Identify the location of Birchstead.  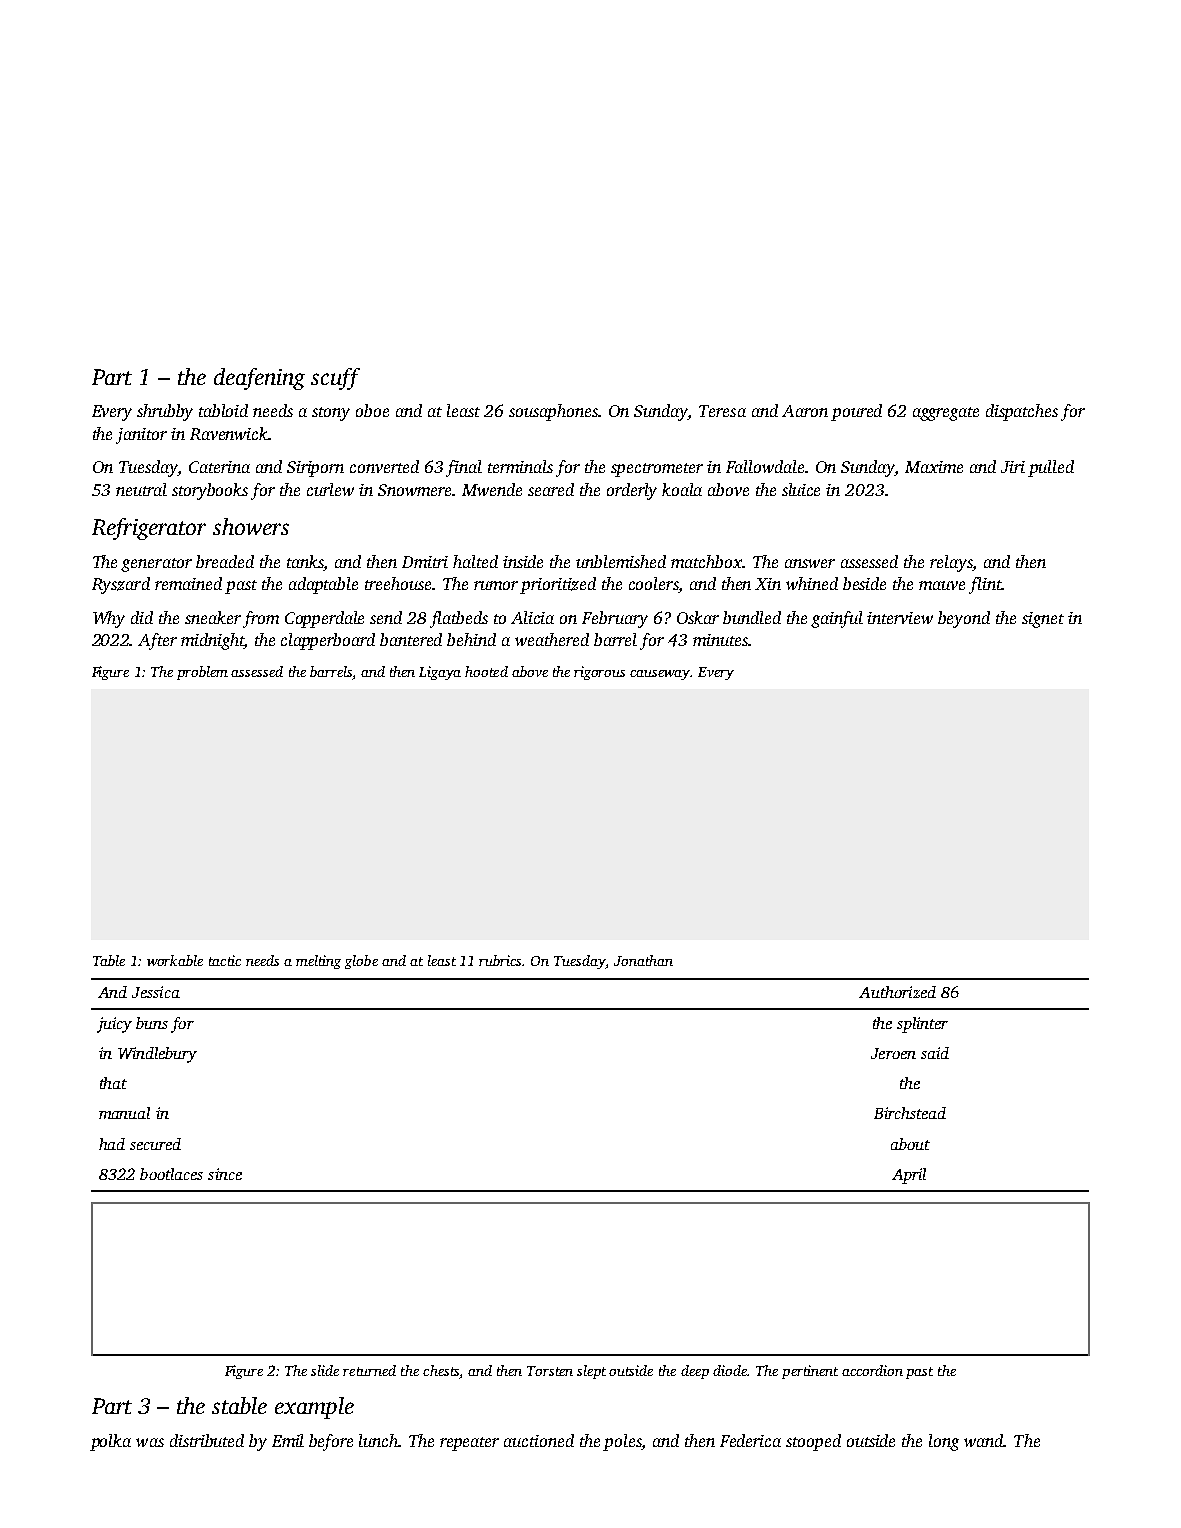
(910, 1113).
